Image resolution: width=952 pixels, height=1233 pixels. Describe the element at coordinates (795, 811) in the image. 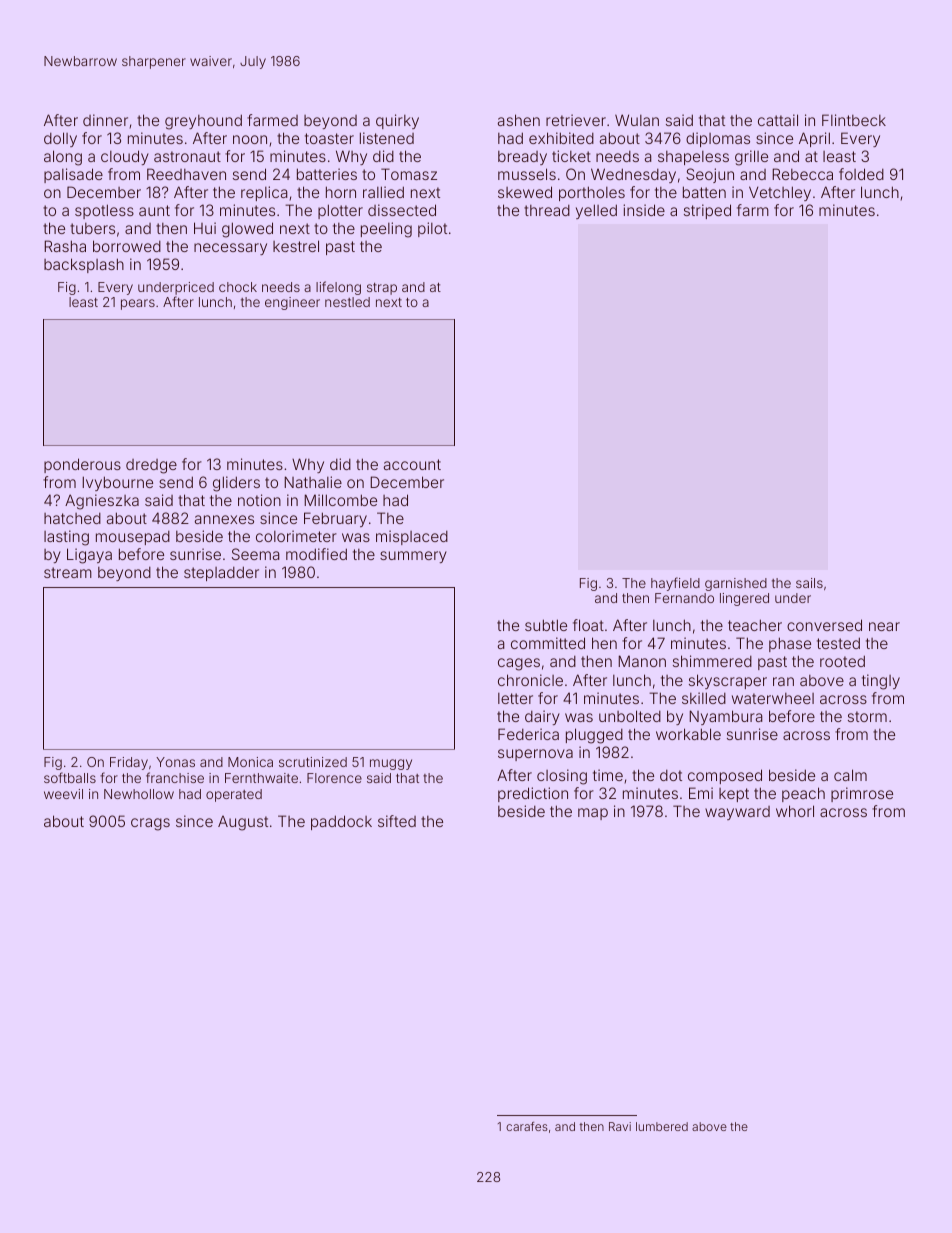

I see `whorl` at that location.
